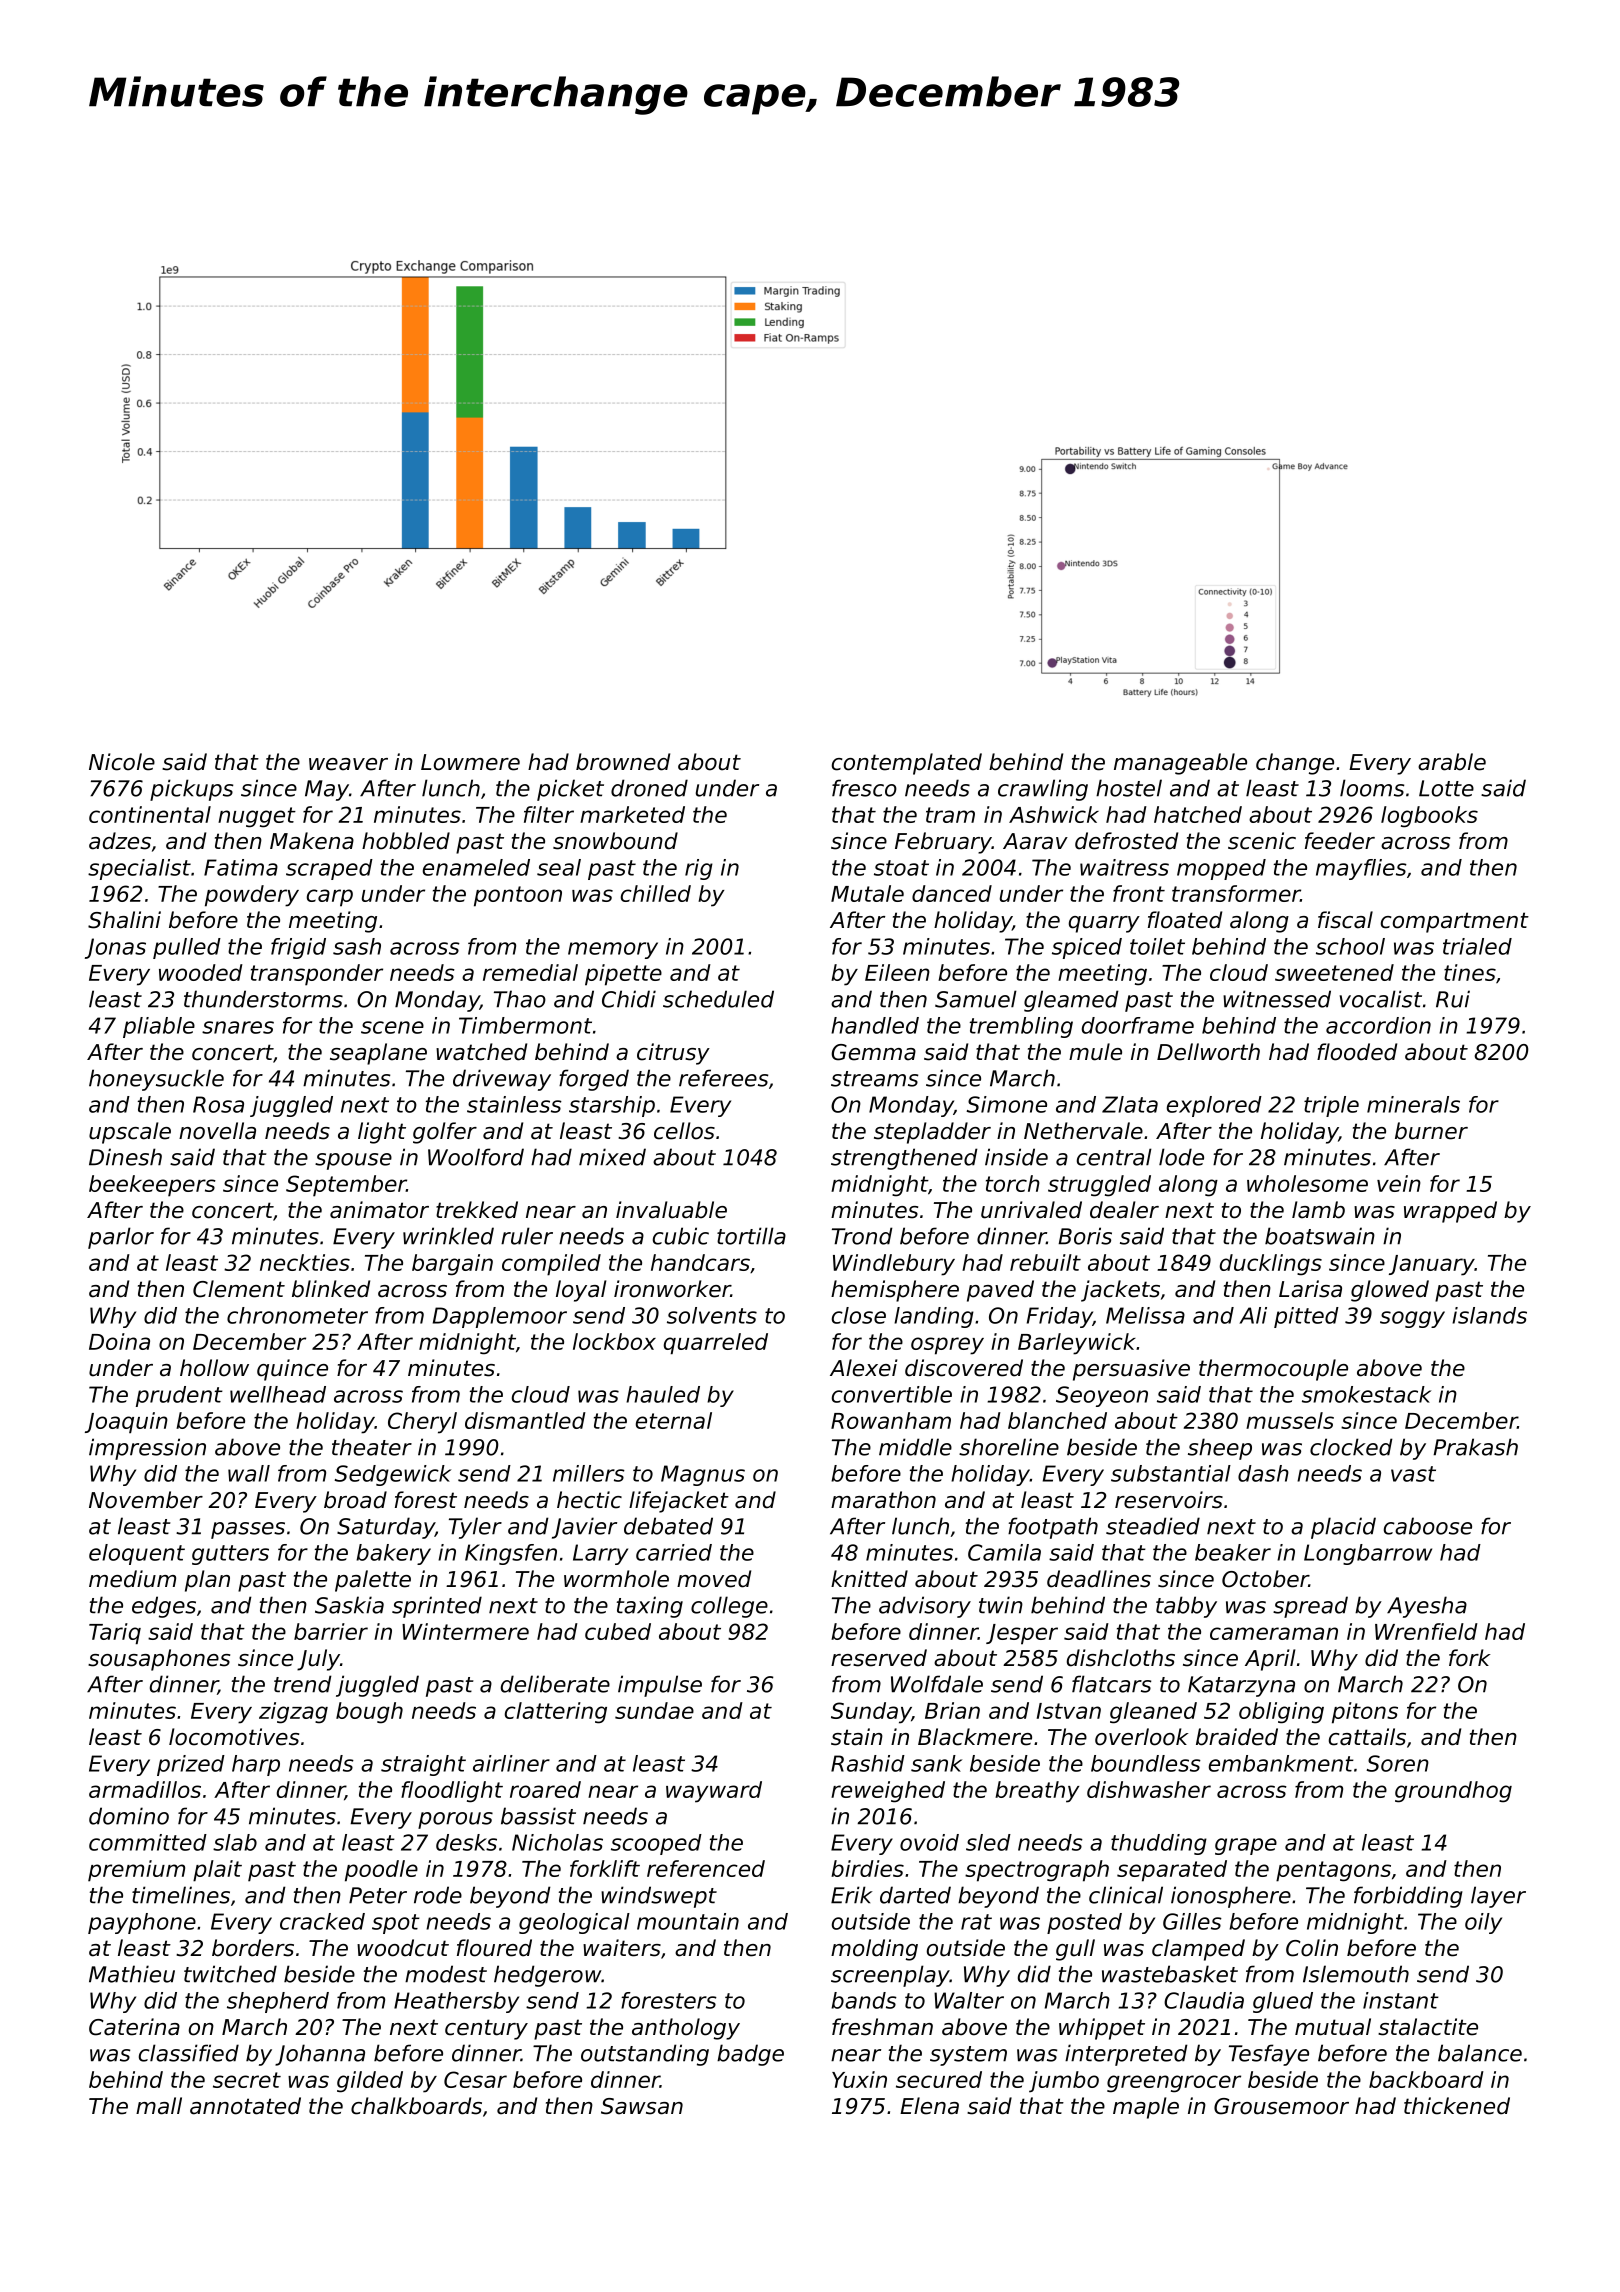  I want to click on manageable, so click(1180, 764).
